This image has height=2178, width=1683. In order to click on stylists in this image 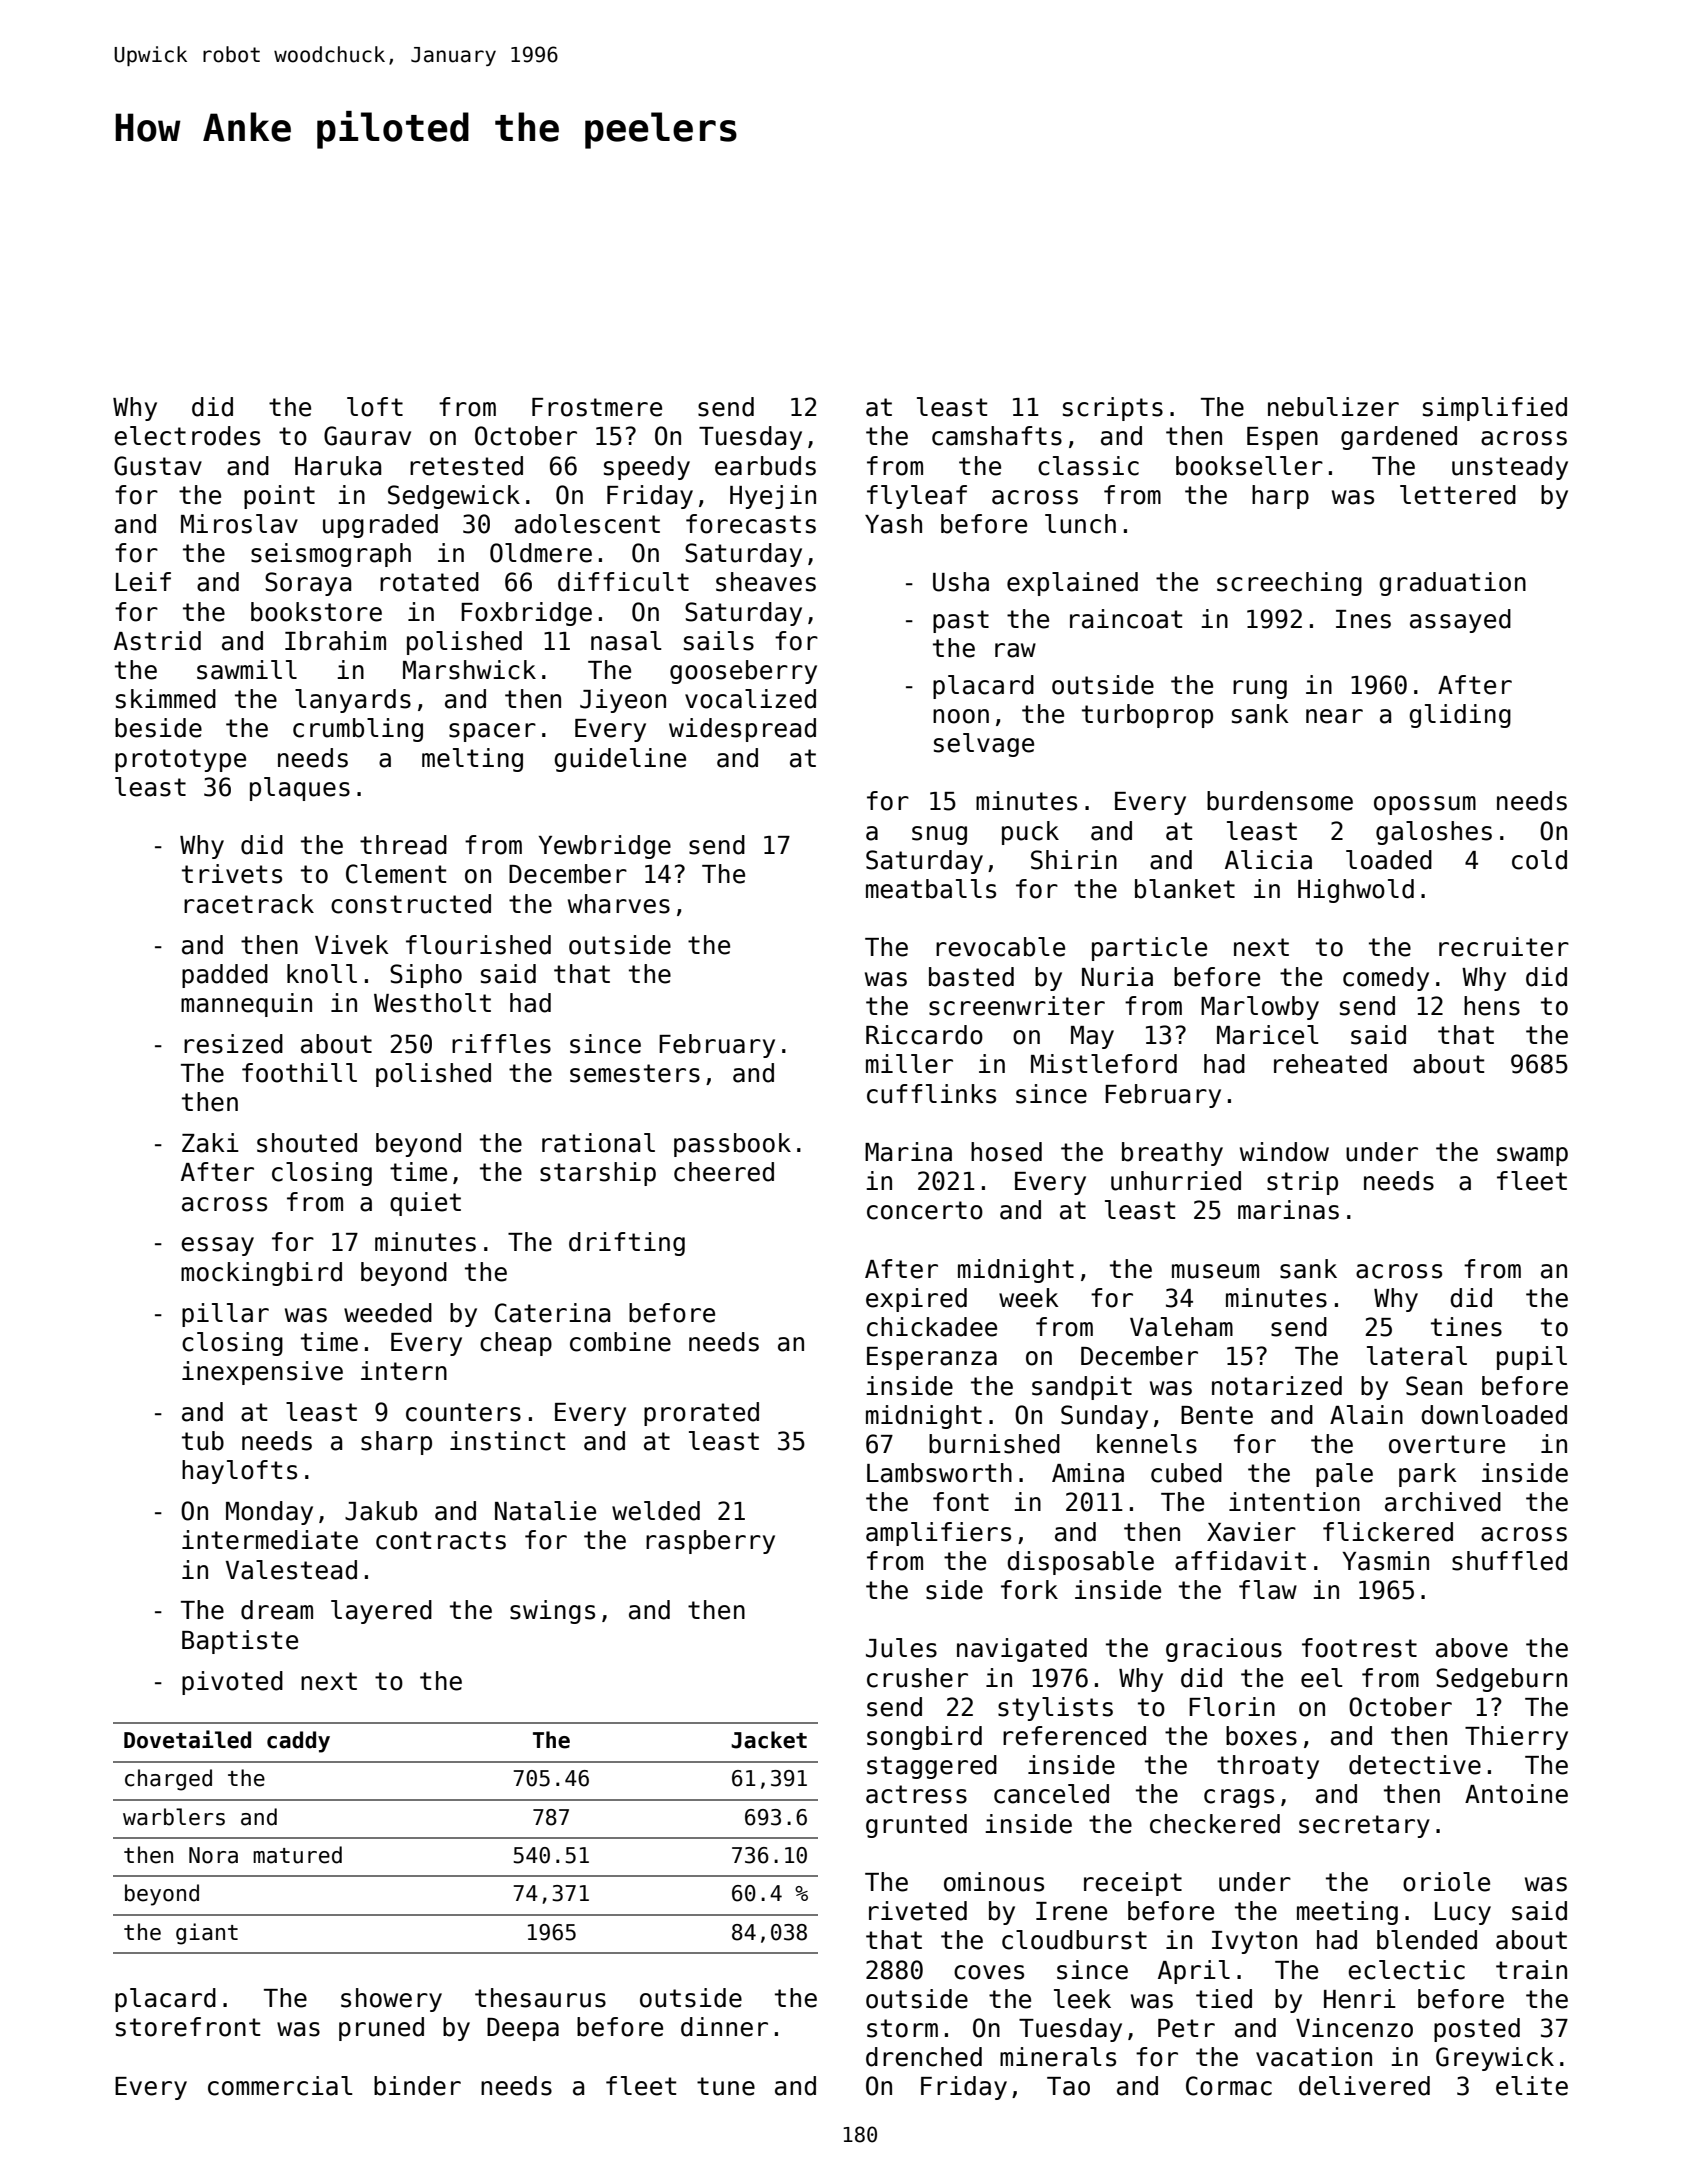, I will do `click(1055, 1709)`.
